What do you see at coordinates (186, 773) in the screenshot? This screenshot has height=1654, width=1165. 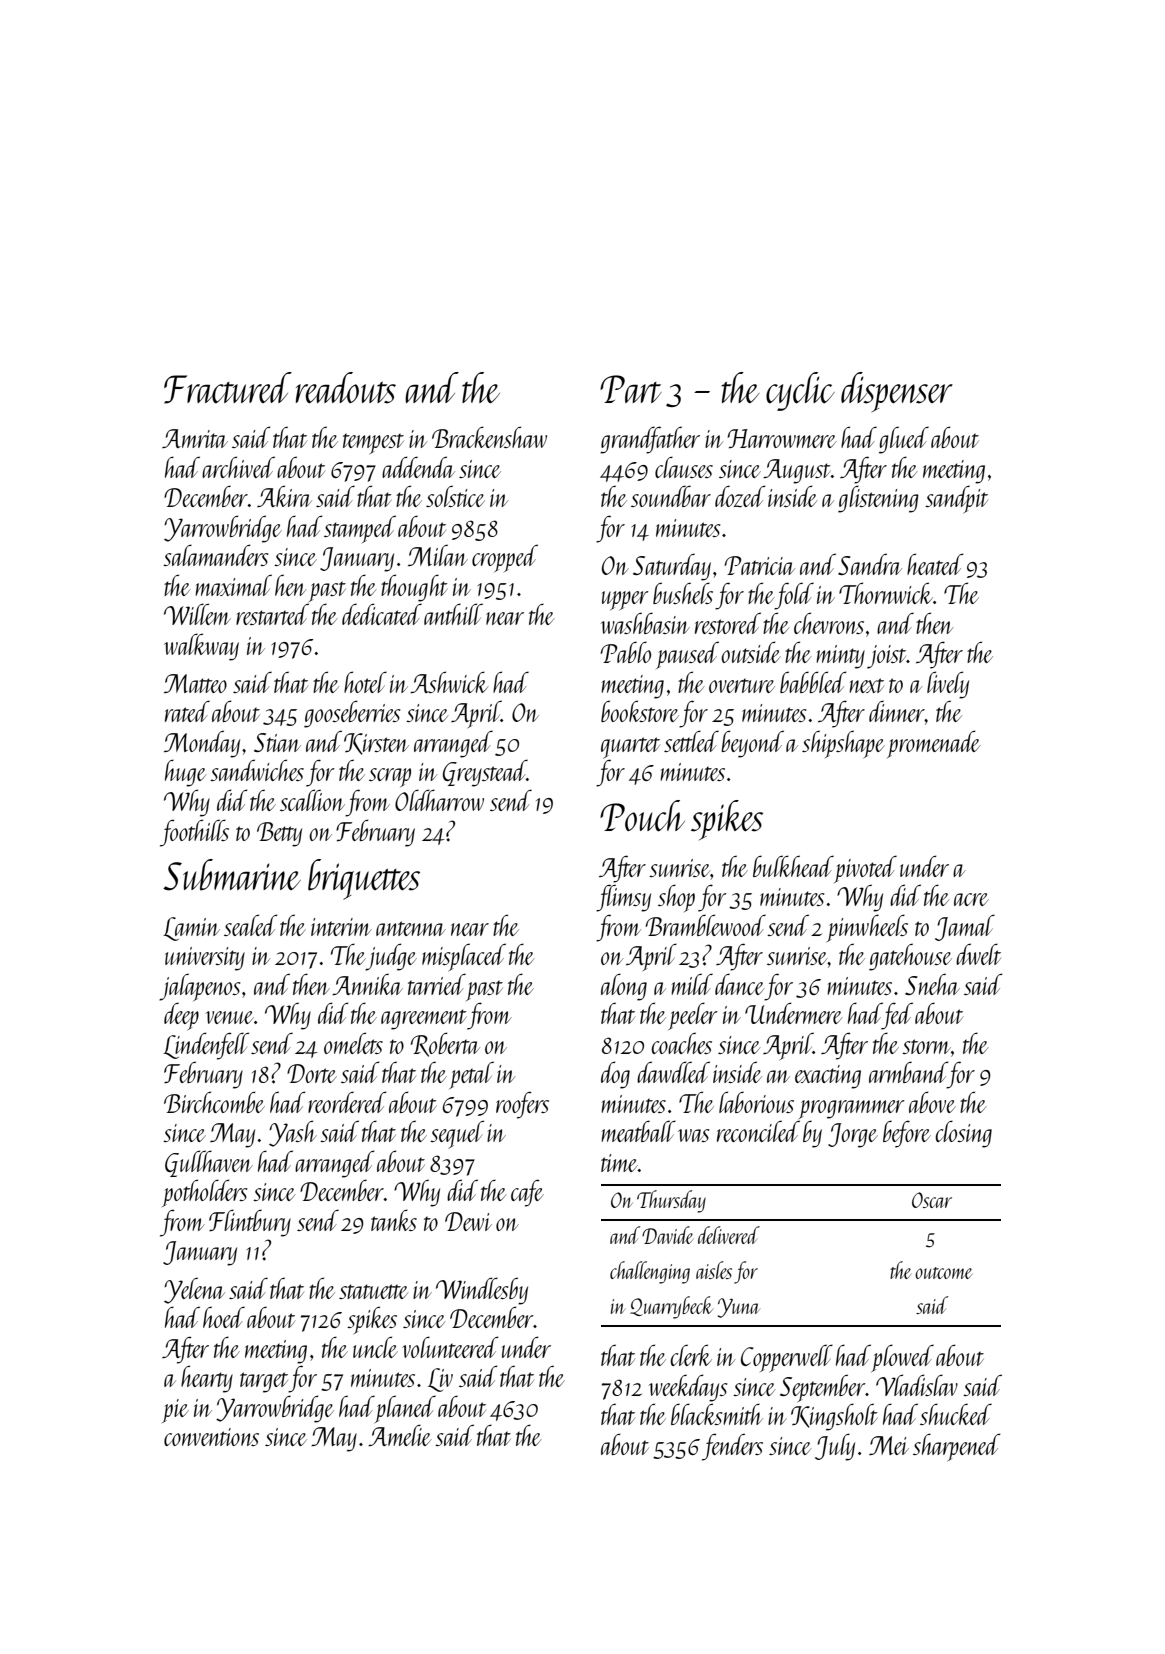 I see `huge` at bounding box center [186, 773].
